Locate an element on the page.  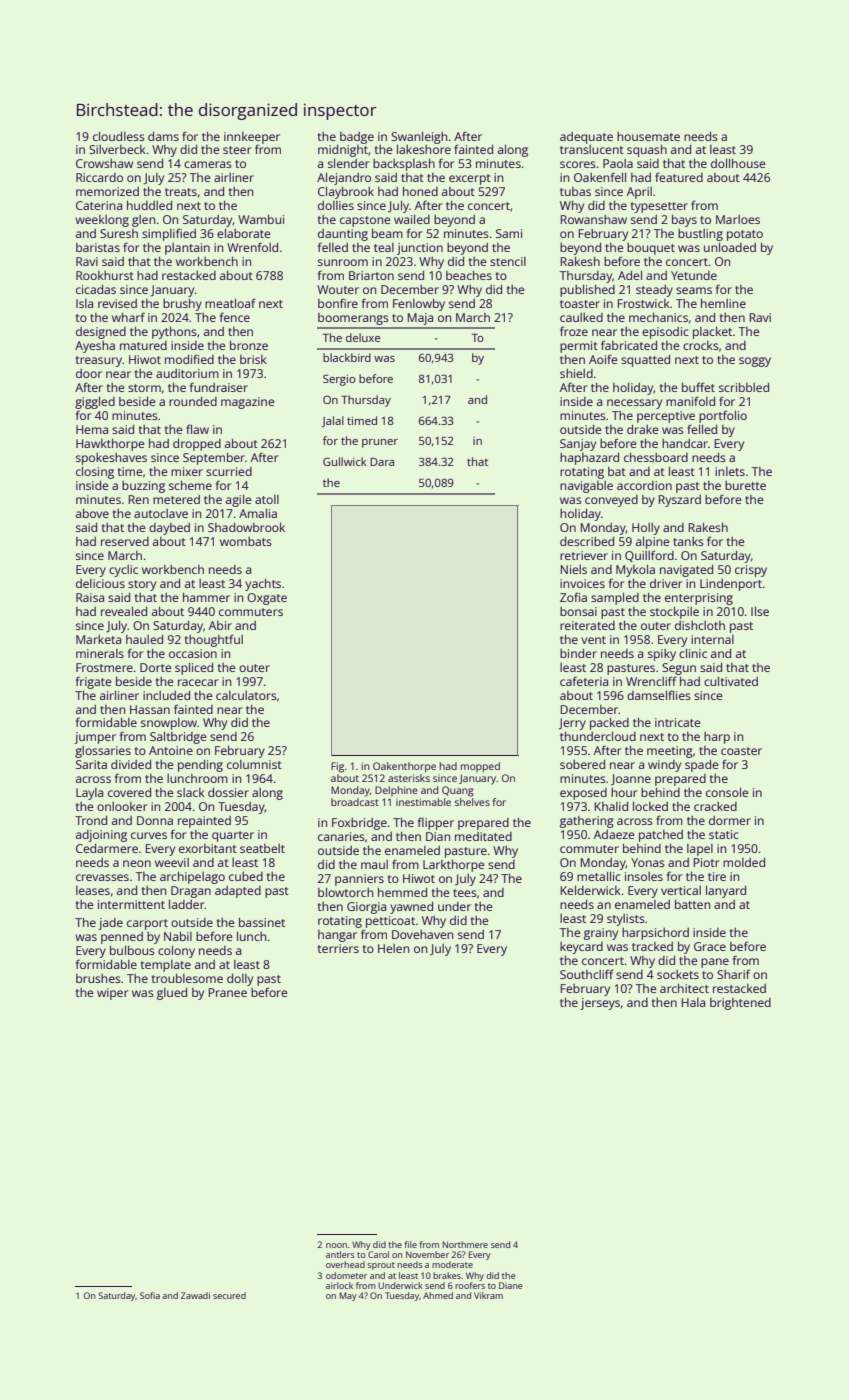
steer is located at coordinates (237, 150).
